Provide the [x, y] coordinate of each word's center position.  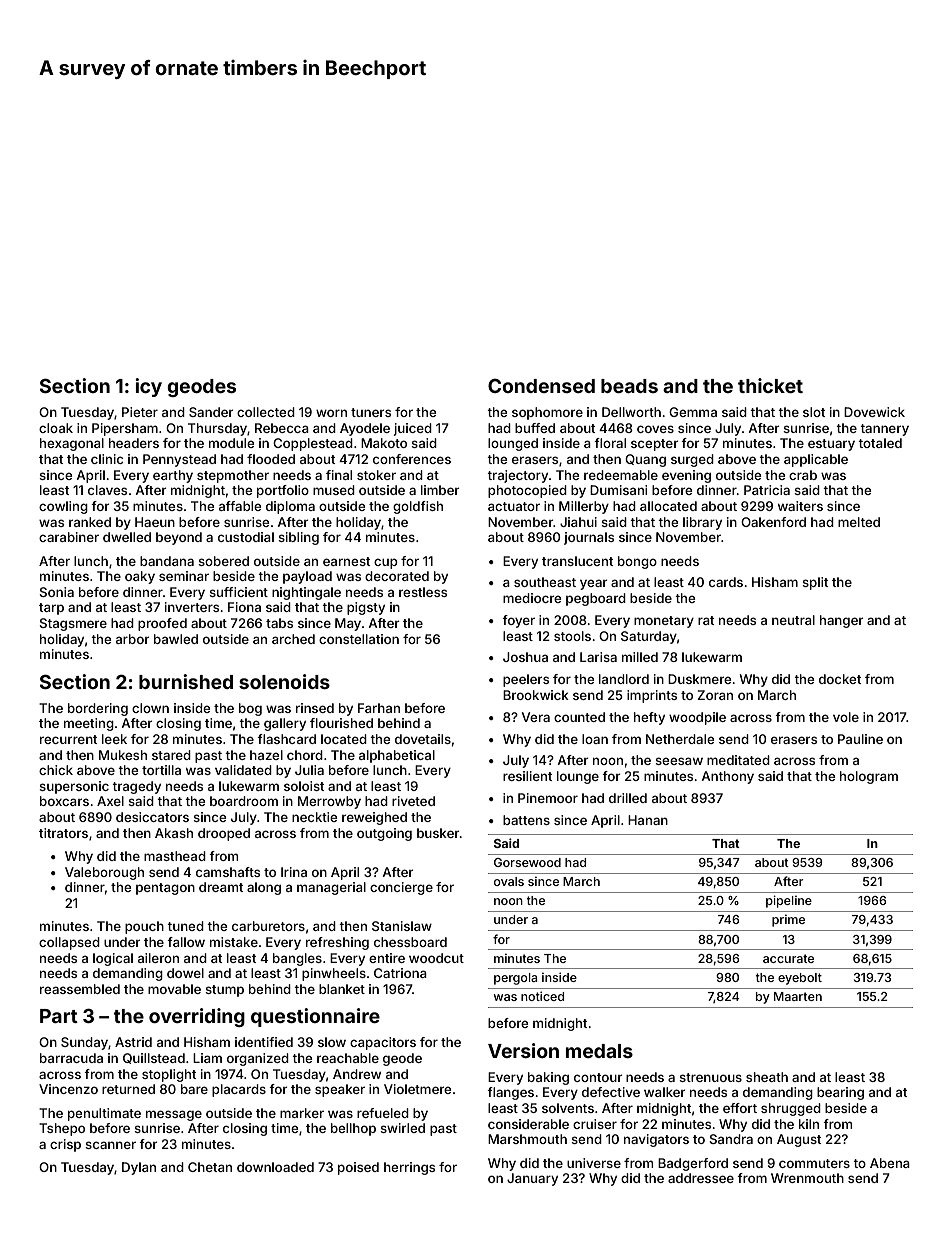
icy [148, 387]
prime [788, 920]
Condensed [541, 386]
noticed [542, 996]
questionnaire [315, 1017]
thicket [770, 385]
